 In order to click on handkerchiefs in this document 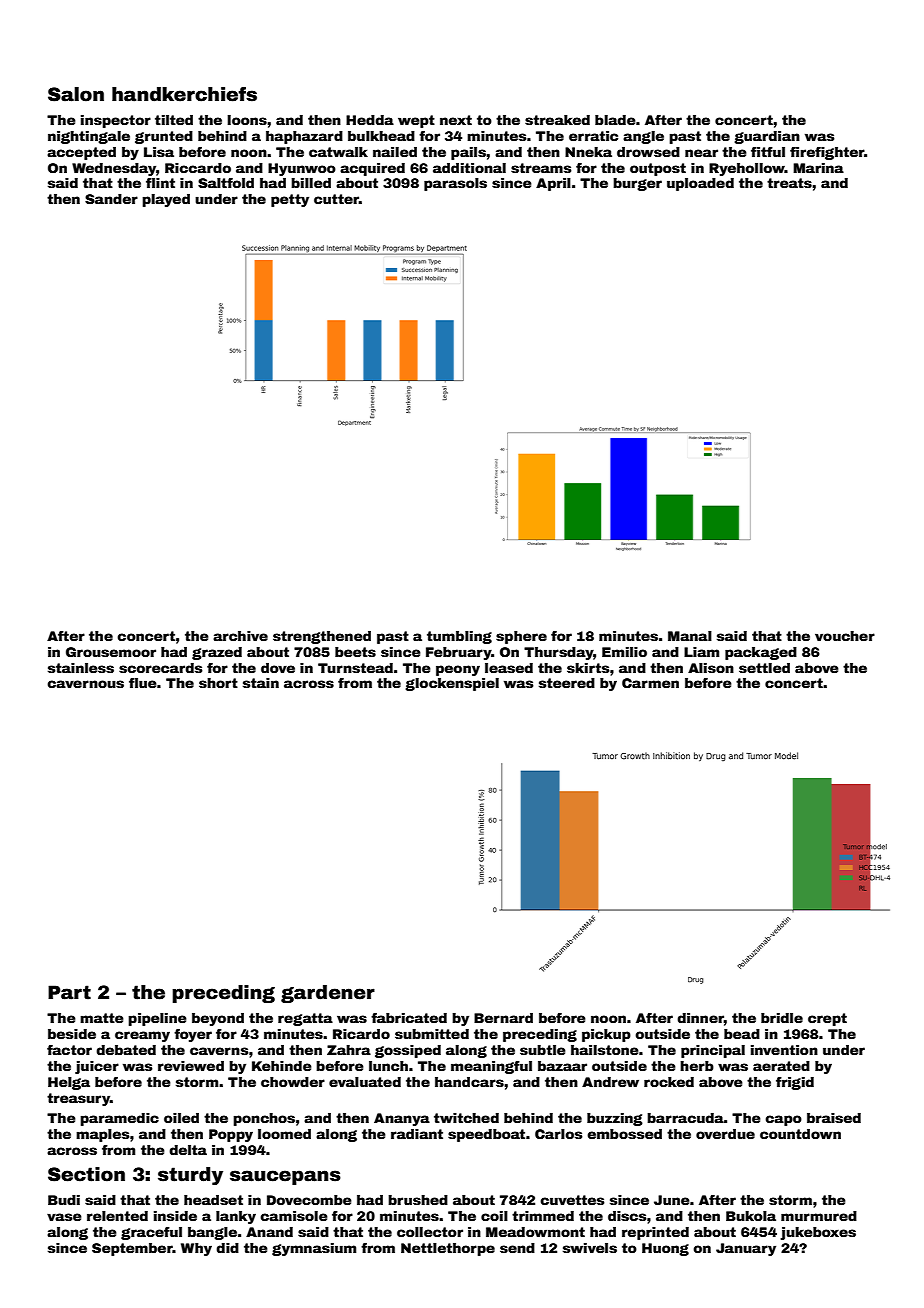, I will do `click(184, 94)`.
